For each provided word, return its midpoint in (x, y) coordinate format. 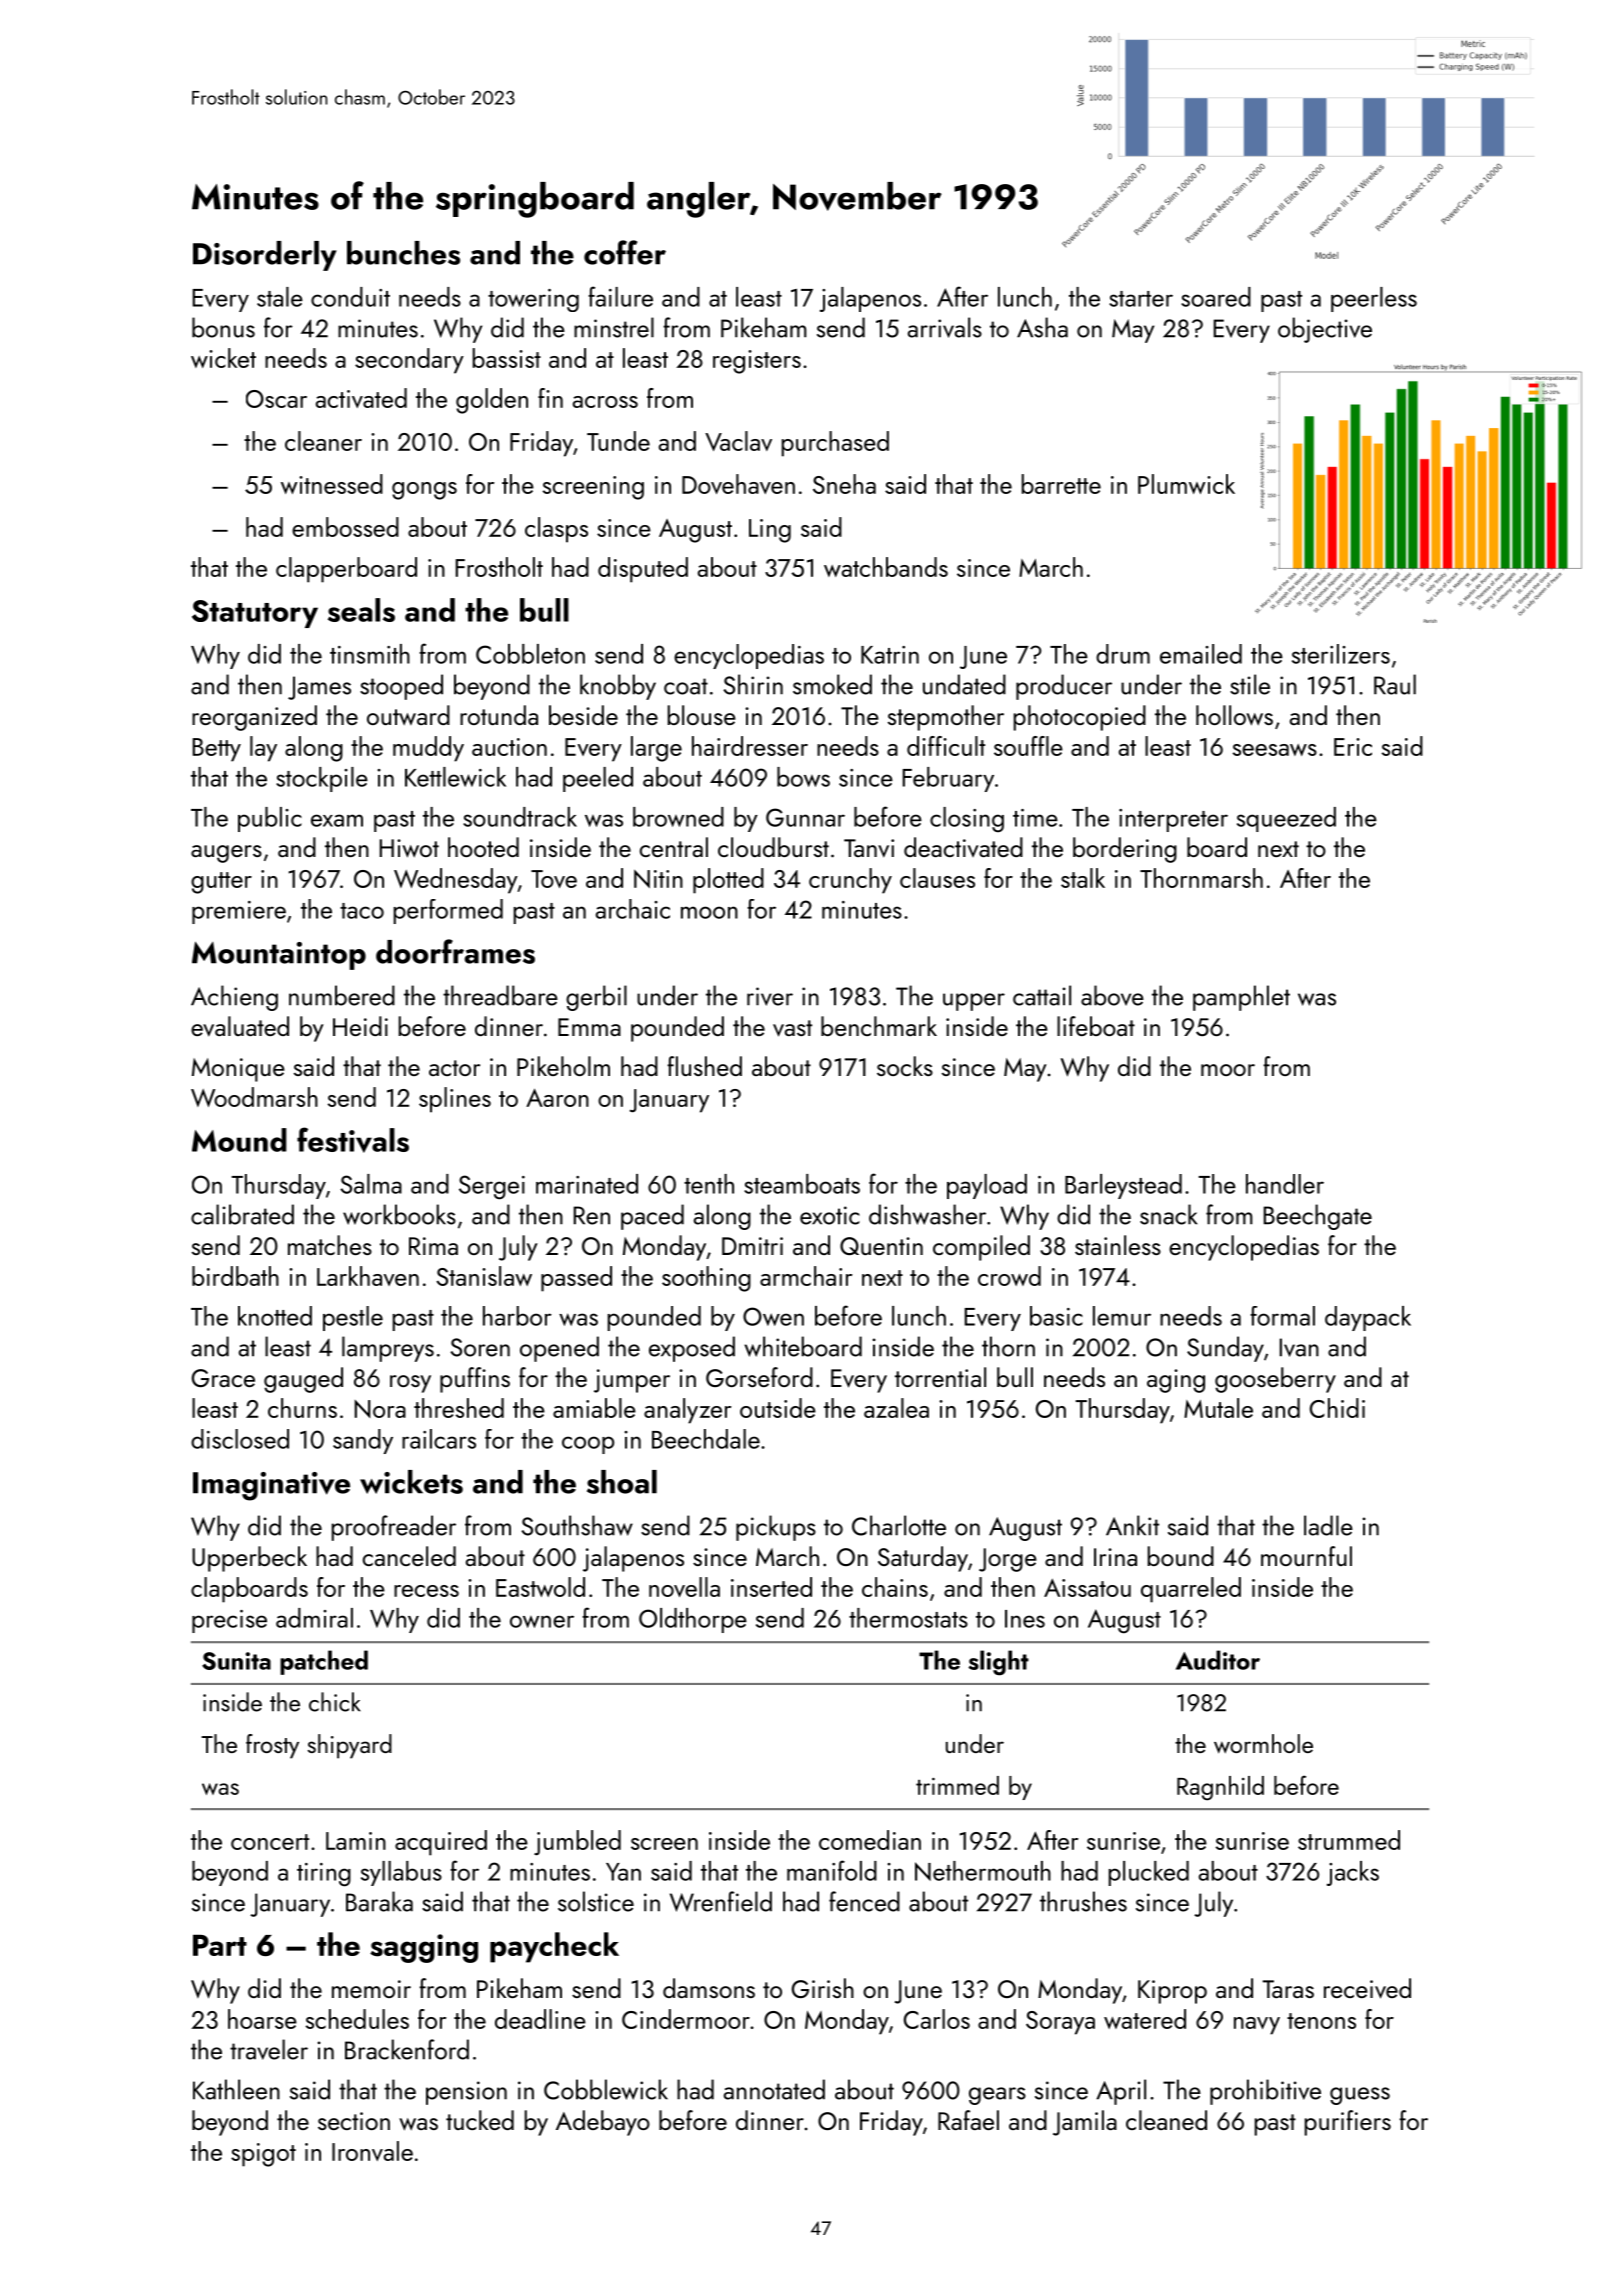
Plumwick (1186, 484)
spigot (263, 2155)
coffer (625, 252)
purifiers (1348, 2123)
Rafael (968, 2120)
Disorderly (265, 256)
